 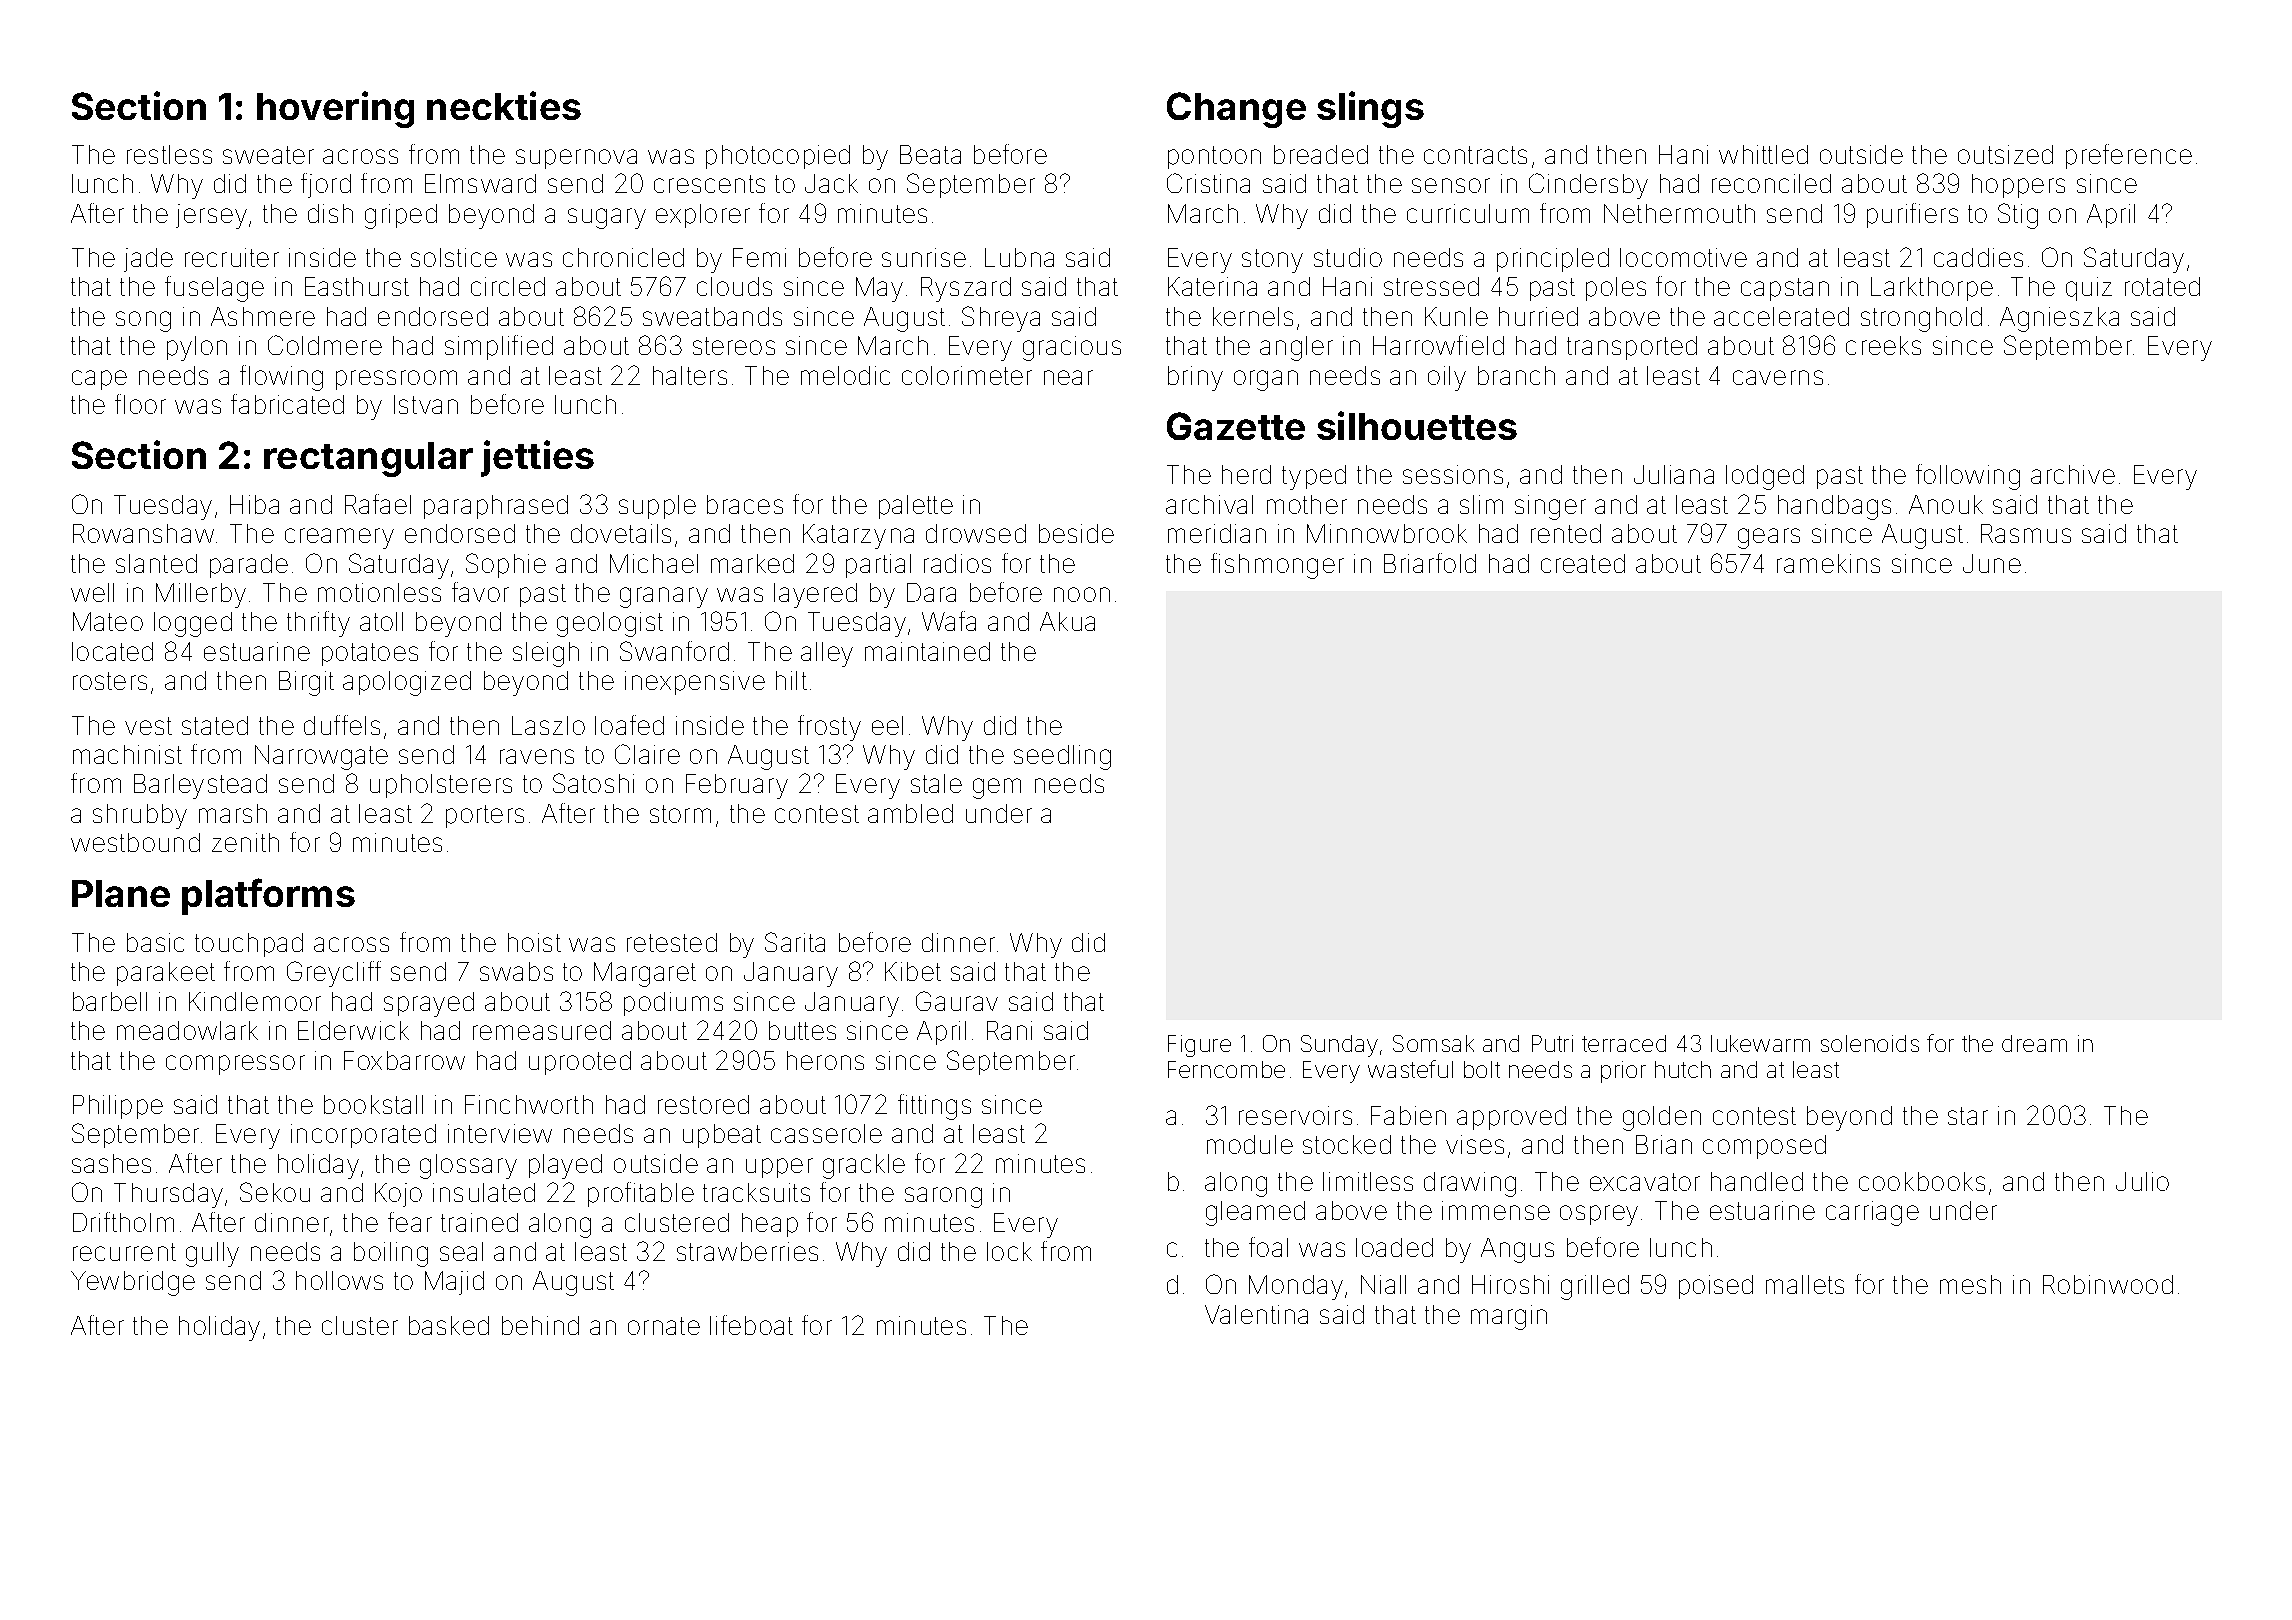 What do you see at coordinates (133, 1283) in the screenshot?
I see `Yewbridge` at bounding box center [133, 1283].
